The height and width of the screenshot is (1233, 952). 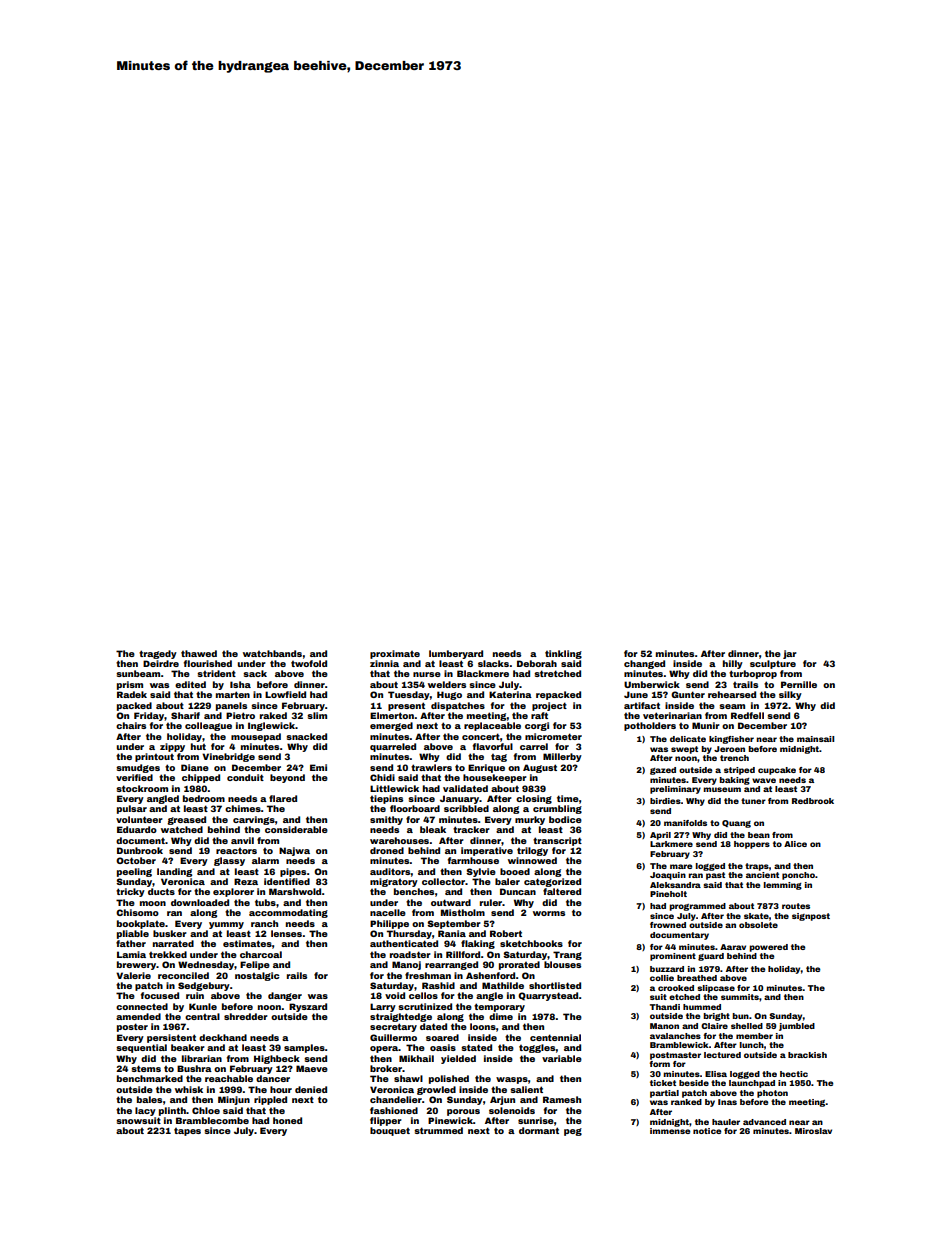 I want to click on emerged, so click(x=391, y=726).
